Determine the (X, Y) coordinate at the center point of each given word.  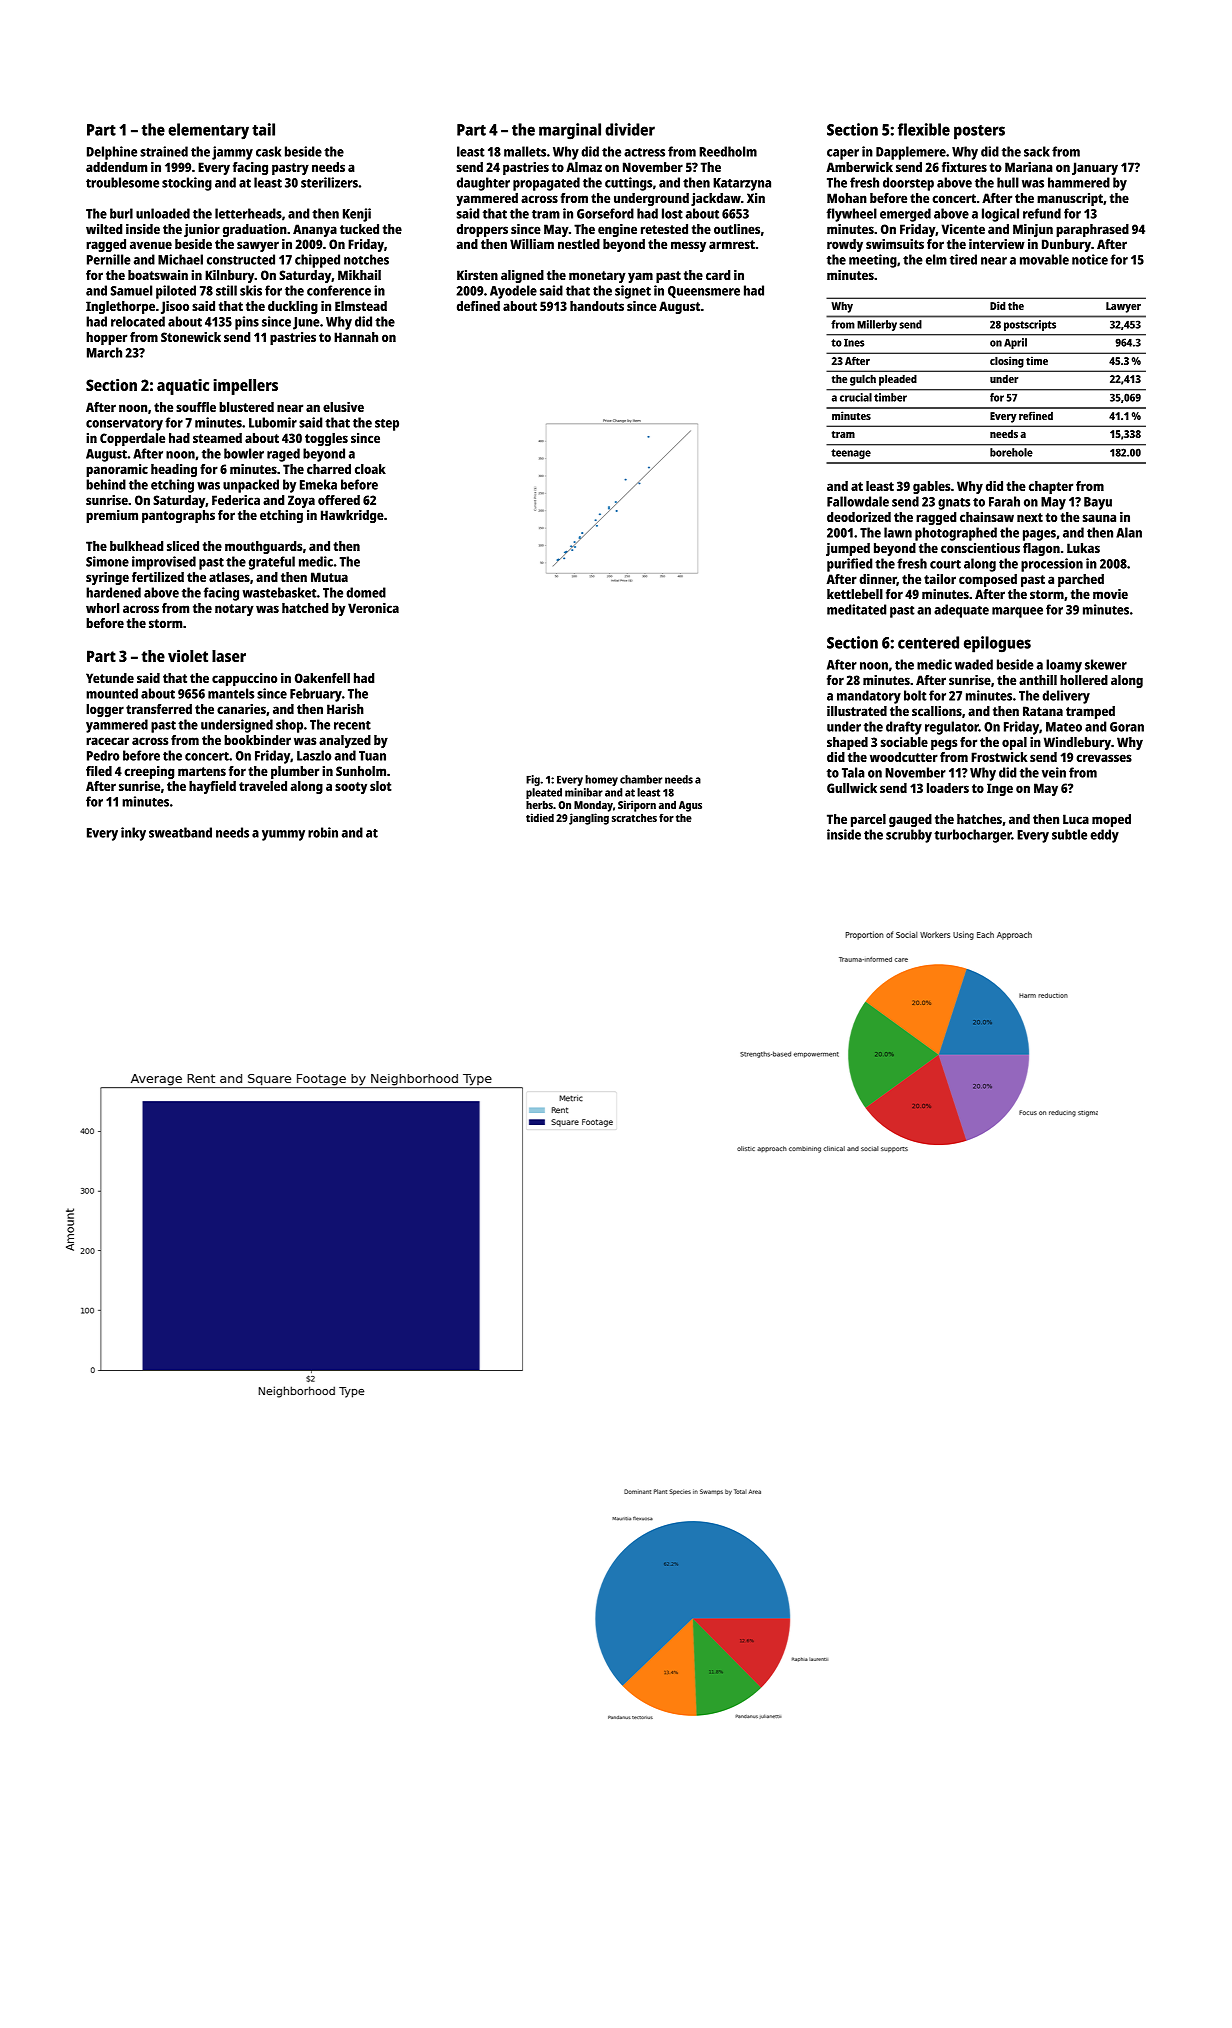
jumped (848, 549)
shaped (847, 743)
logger (105, 710)
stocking (187, 184)
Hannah (356, 337)
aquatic (183, 387)
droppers (482, 230)
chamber (641, 779)
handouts (597, 306)
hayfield (212, 787)
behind (106, 484)
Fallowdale (858, 501)
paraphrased (1092, 230)
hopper (106, 338)
